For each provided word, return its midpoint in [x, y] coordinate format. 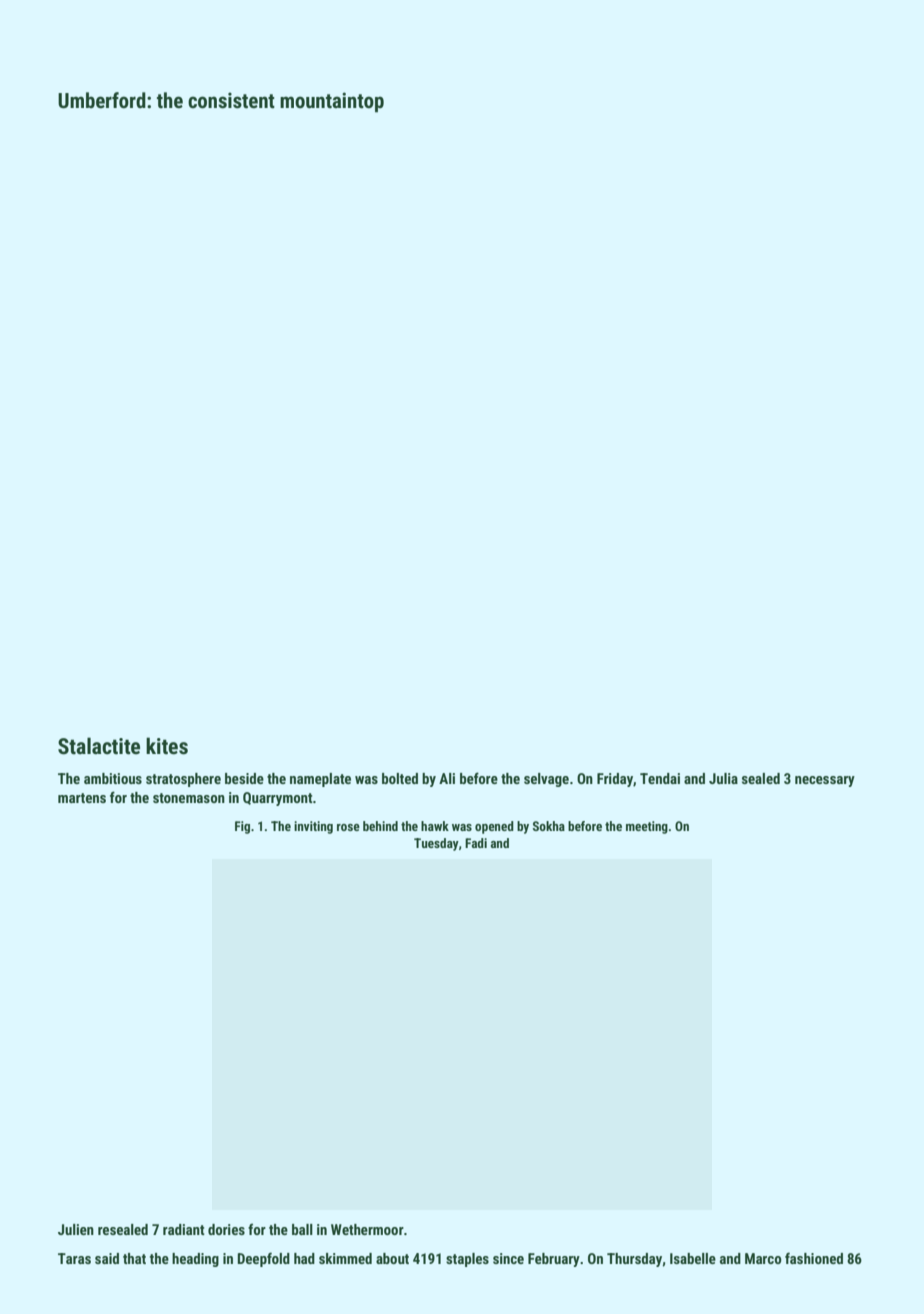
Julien [76, 1229]
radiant [184, 1229]
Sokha [549, 826]
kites [167, 746]
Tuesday [436, 844]
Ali [447, 778]
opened [494, 827]
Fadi [476, 843]
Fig [242, 827]
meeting [647, 827]
